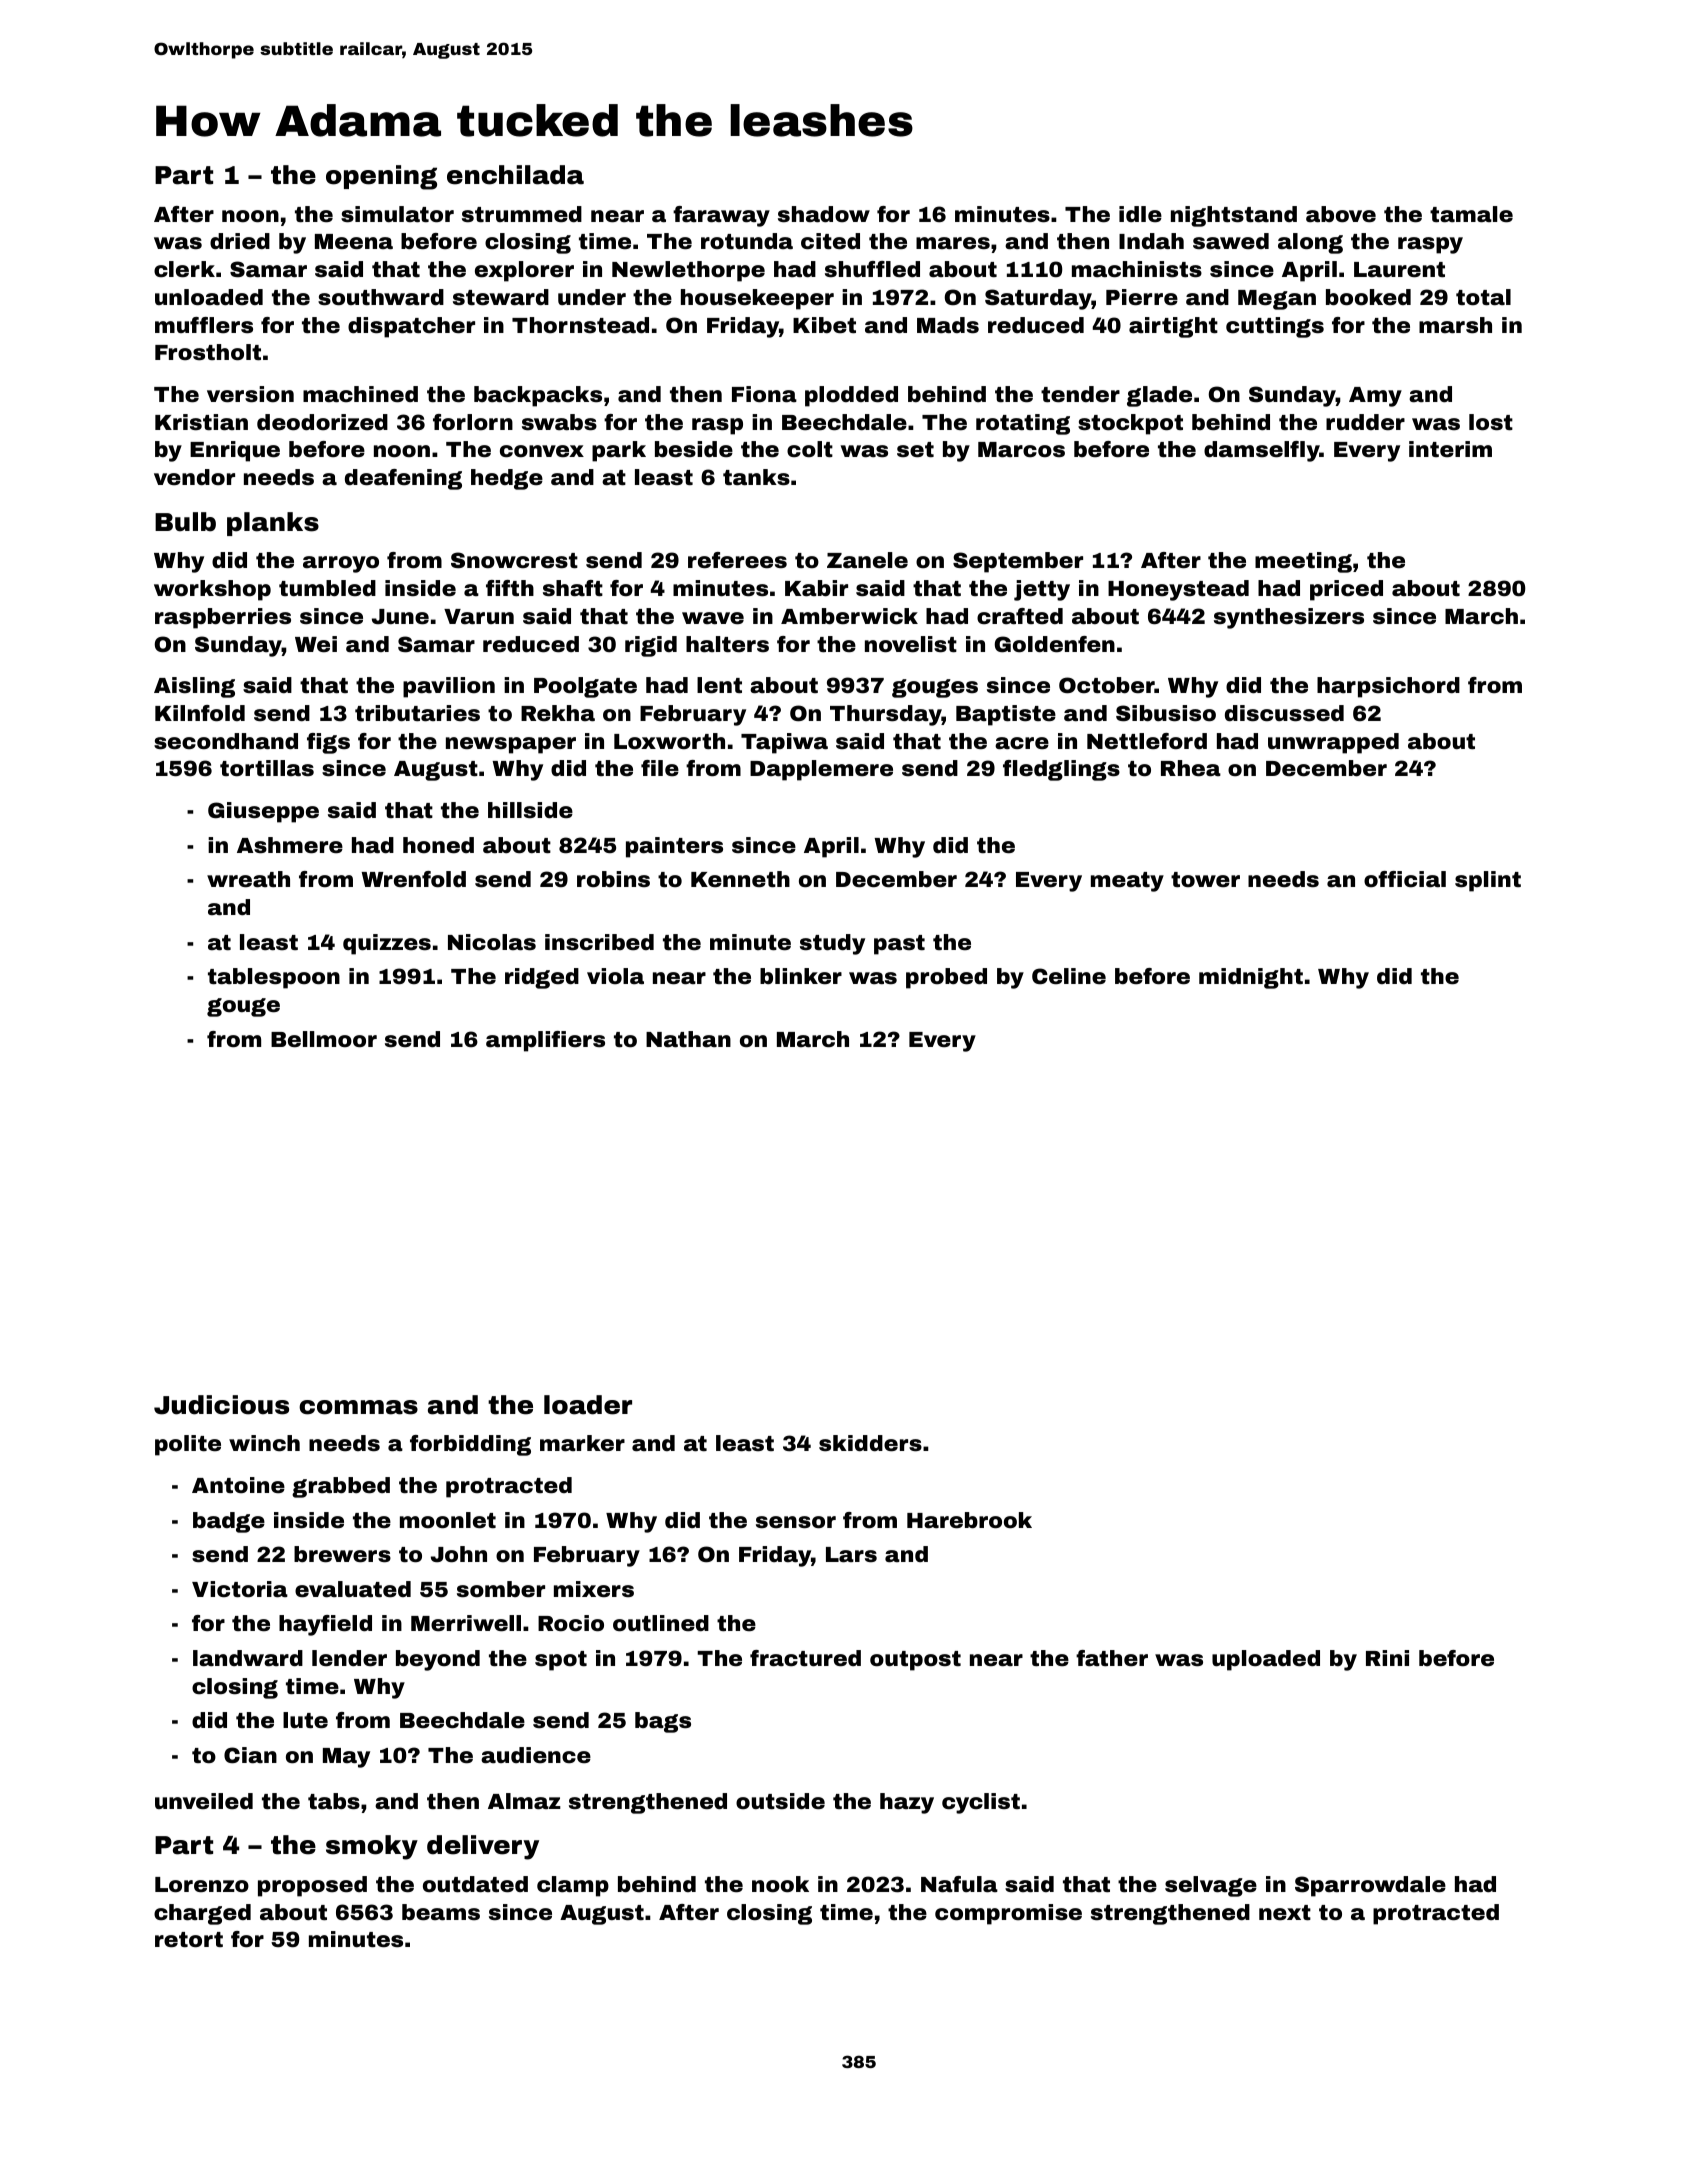 This image has height=2178, width=1683. I want to click on colt, so click(810, 449).
